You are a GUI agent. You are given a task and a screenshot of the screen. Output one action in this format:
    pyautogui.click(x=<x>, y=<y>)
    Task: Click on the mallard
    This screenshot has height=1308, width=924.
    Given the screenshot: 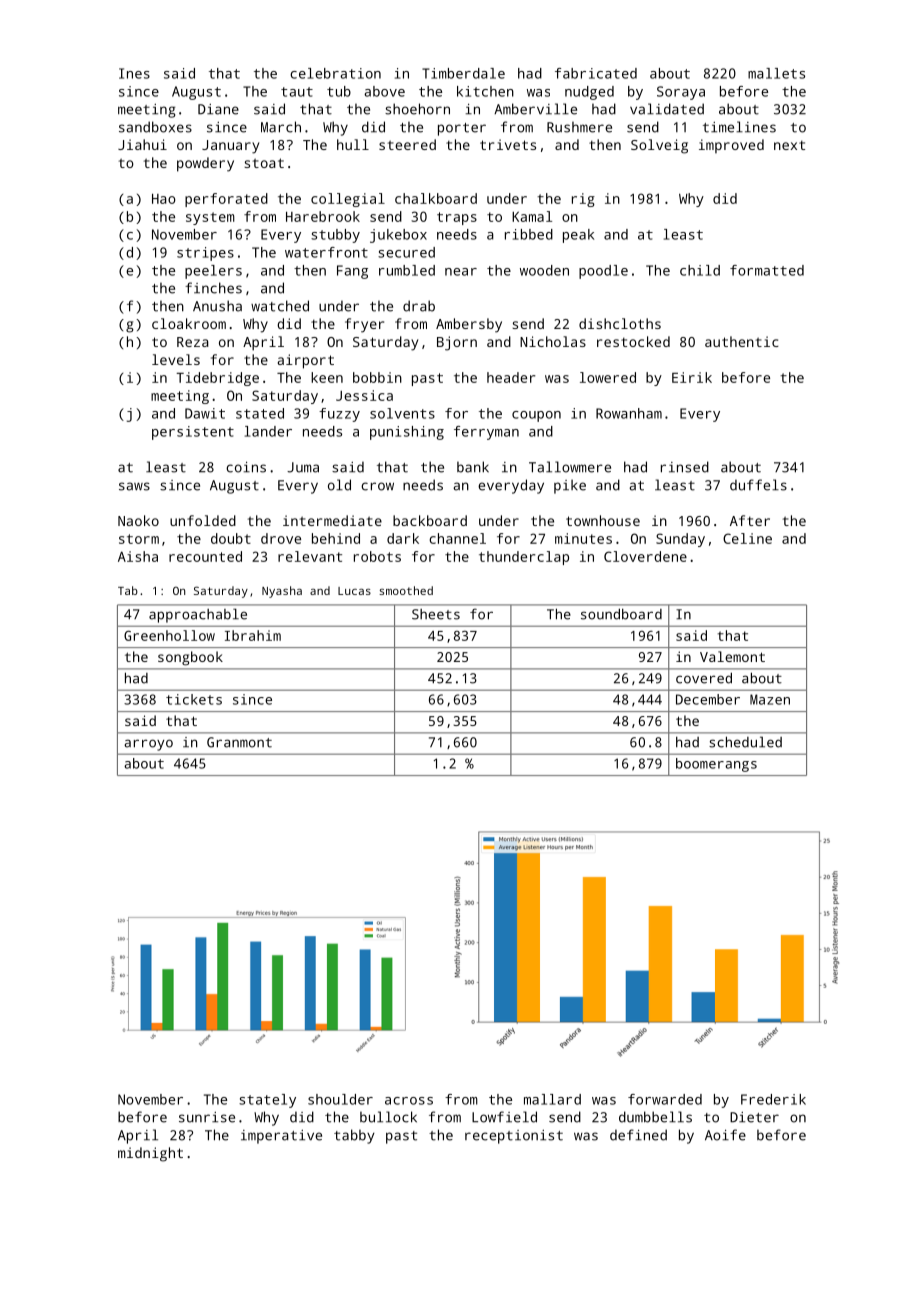 What is the action you would take?
    pyautogui.click(x=552, y=1099)
